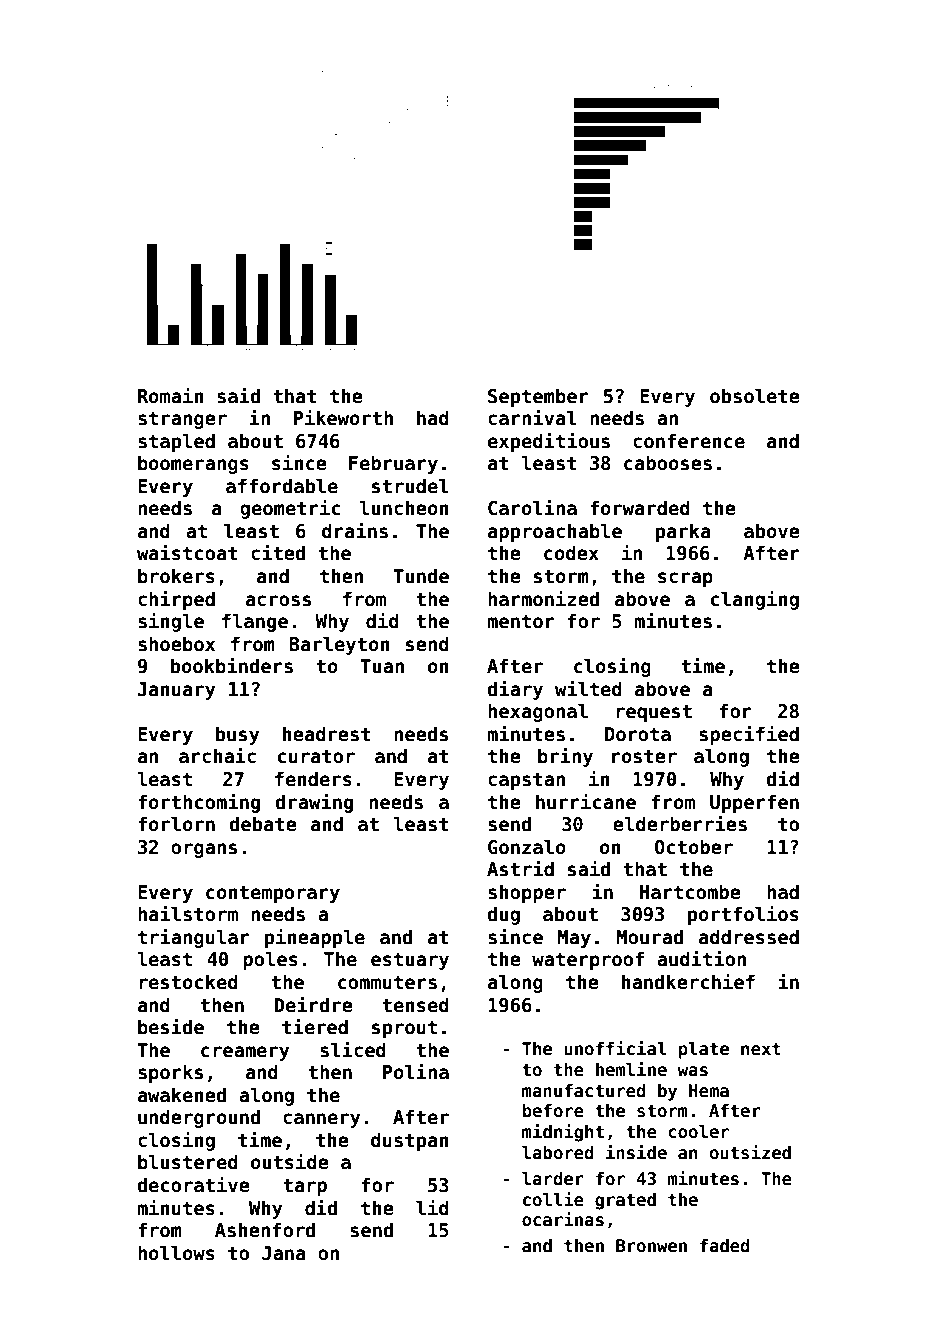 This document has width=937, height=1332. Describe the element at coordinates (343, 417) in the document. I see `Pikeworth` at that location.
